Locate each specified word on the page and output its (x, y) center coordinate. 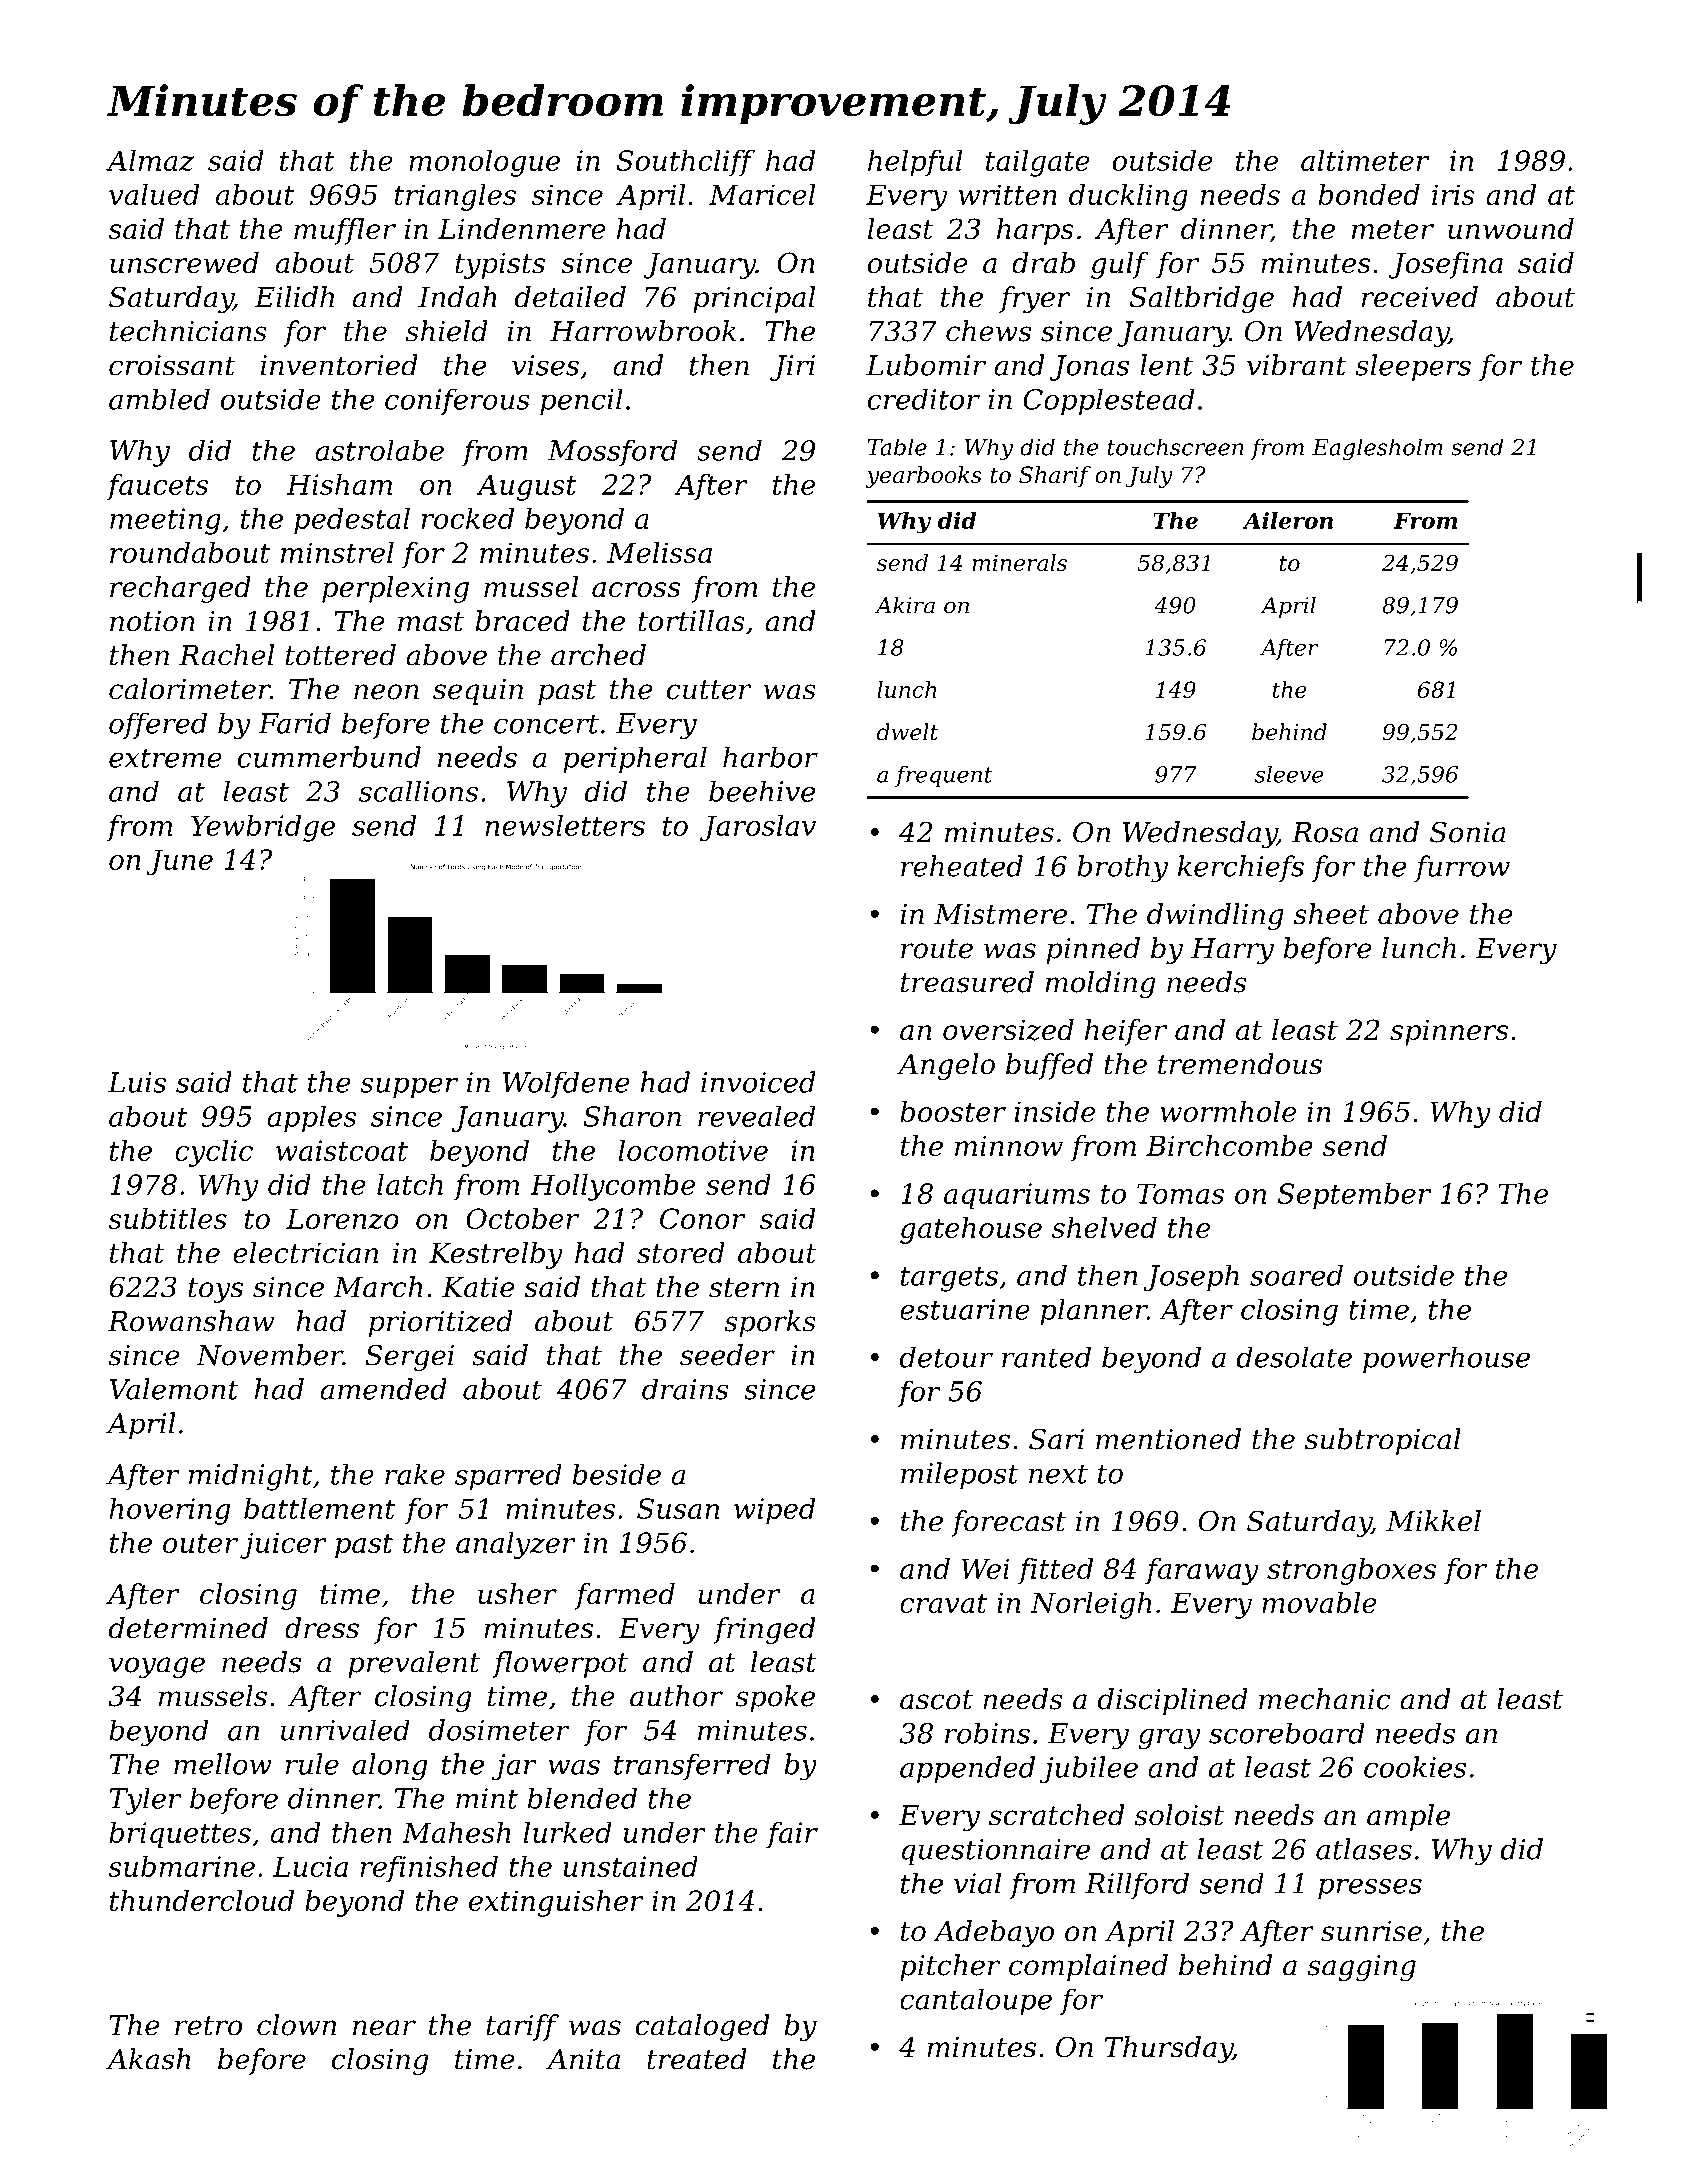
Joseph (1191, 1277)
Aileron (1288, 520)
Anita (583, 2059)
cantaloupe (976, 2001)
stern (744, 1288)
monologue (484, 163)
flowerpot (560, 1664)
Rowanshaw (191, 1321)
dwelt (907, 732)
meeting (165, 521)
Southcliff (685, 163)
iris (1453, 194)
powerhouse (1446, 1359)
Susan (678, 1508)
